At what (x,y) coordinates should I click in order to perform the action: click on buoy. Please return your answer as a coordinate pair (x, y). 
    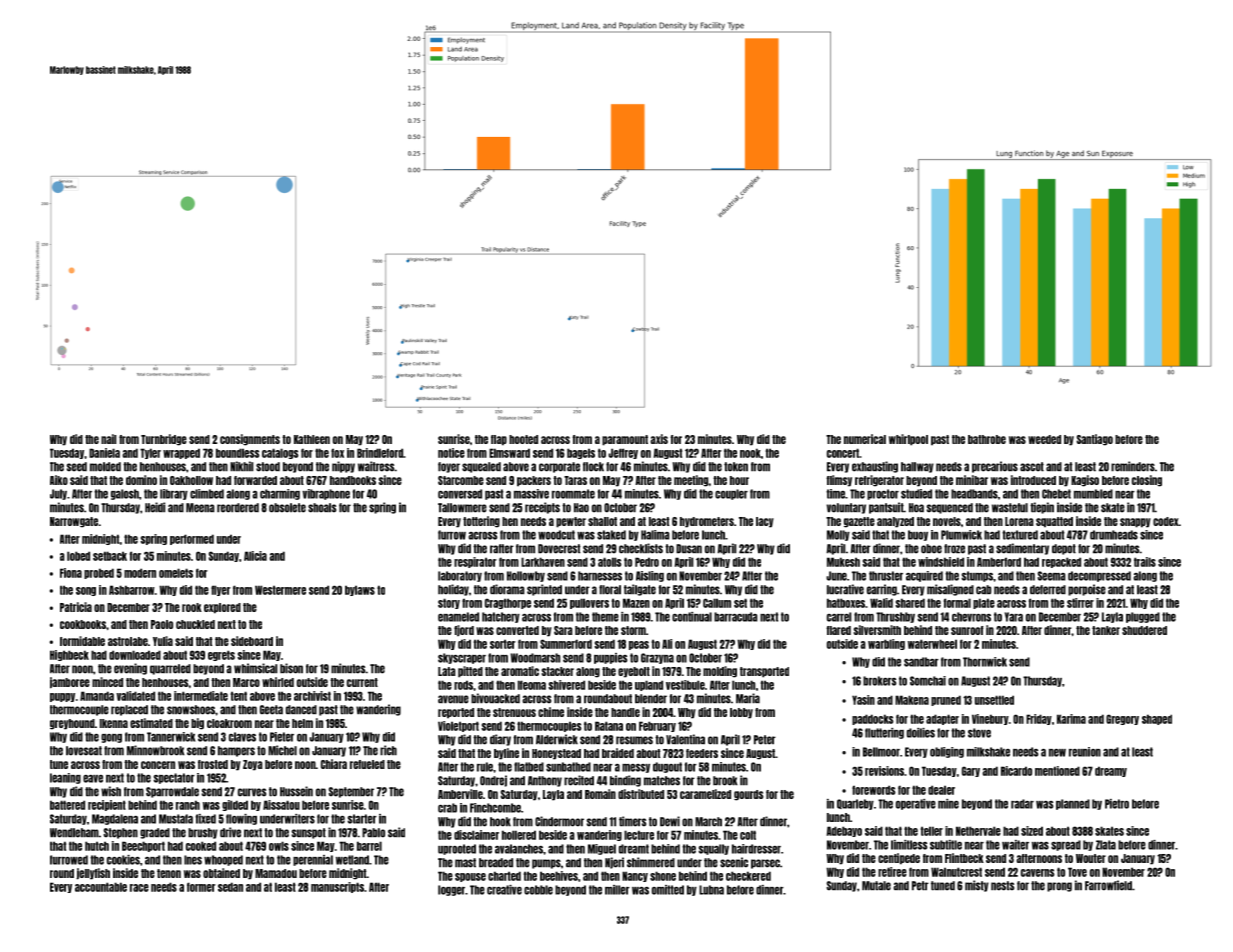
    Looking at the image, I should click on (918, 535).
